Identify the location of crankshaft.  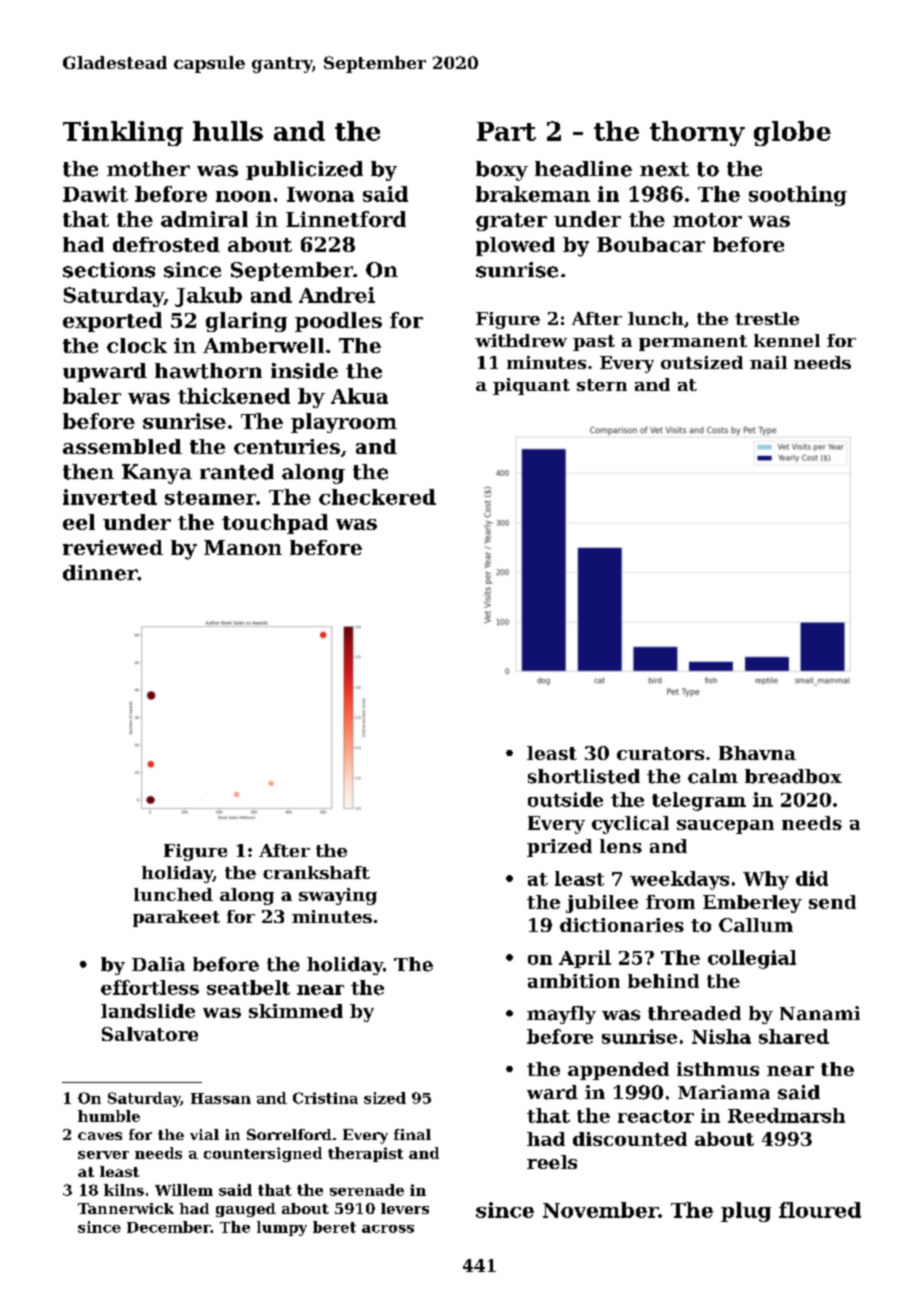
(316, 872).
